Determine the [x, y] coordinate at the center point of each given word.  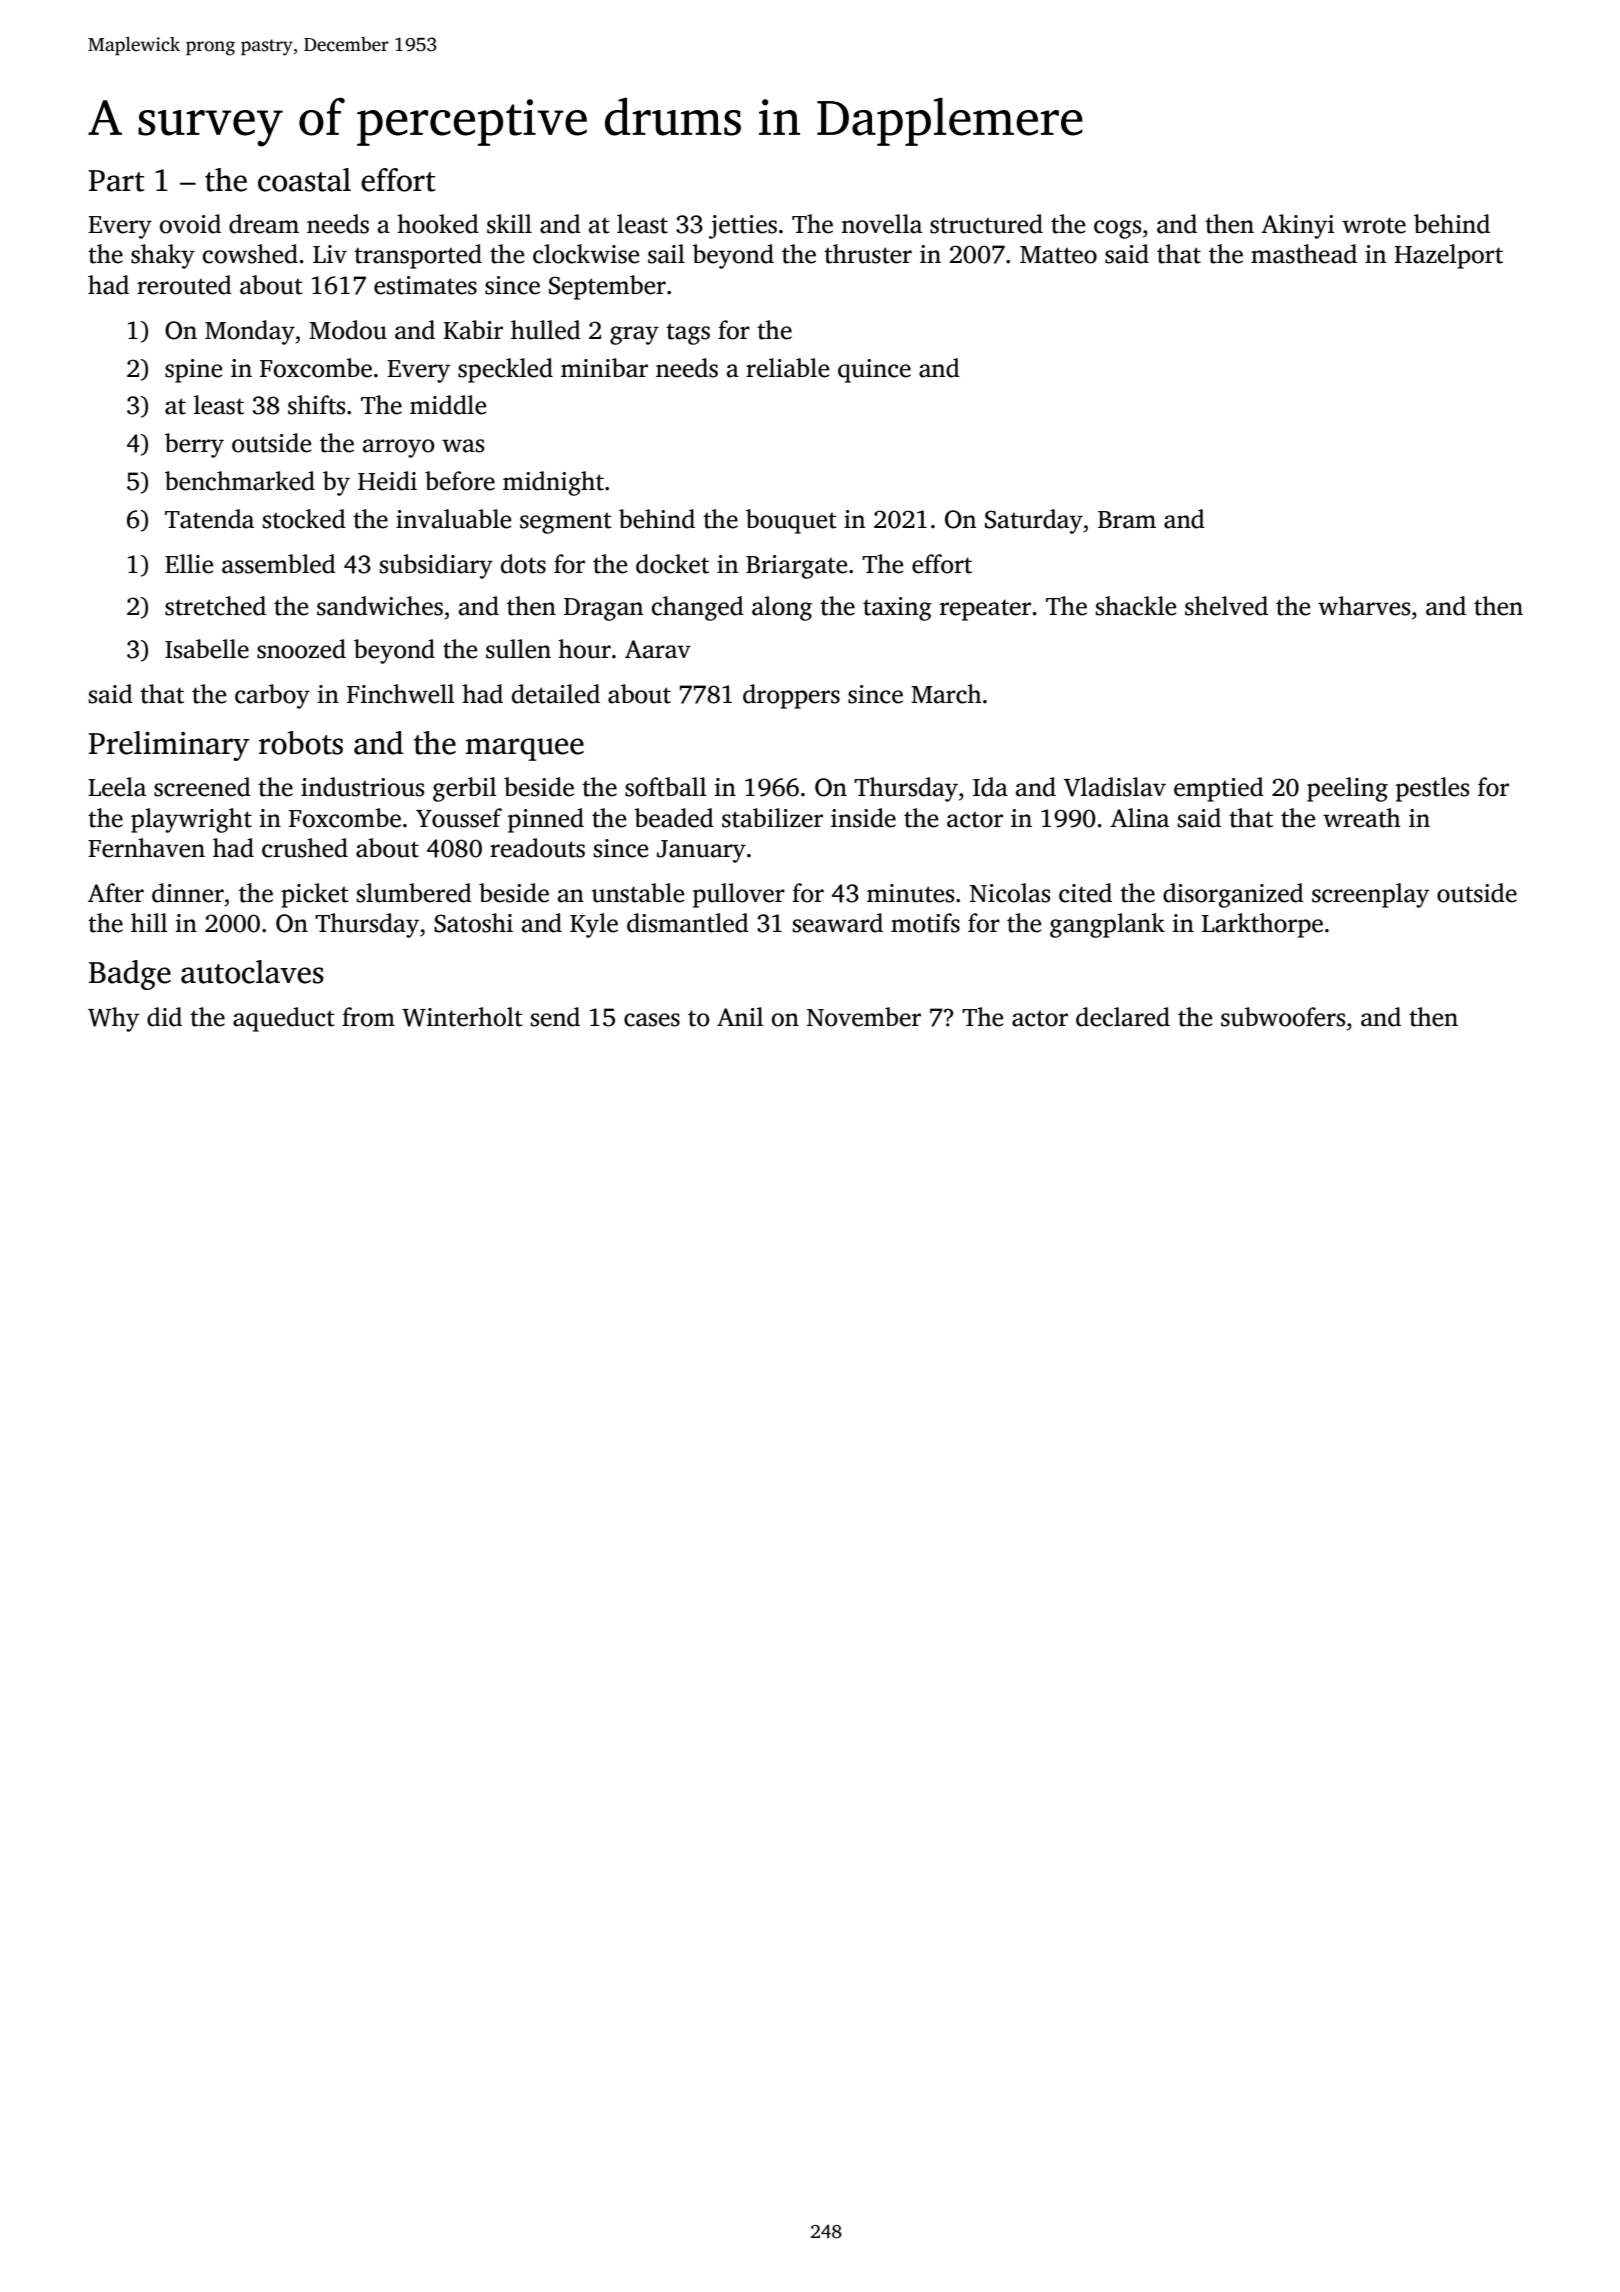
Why [113, 1019]
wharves [1364, 606]
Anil [740, 1016]
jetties [743, 227]
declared [1123, 1017]
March [946, 694]
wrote [1374, 225]
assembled [279, 564]
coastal [304, 180]
